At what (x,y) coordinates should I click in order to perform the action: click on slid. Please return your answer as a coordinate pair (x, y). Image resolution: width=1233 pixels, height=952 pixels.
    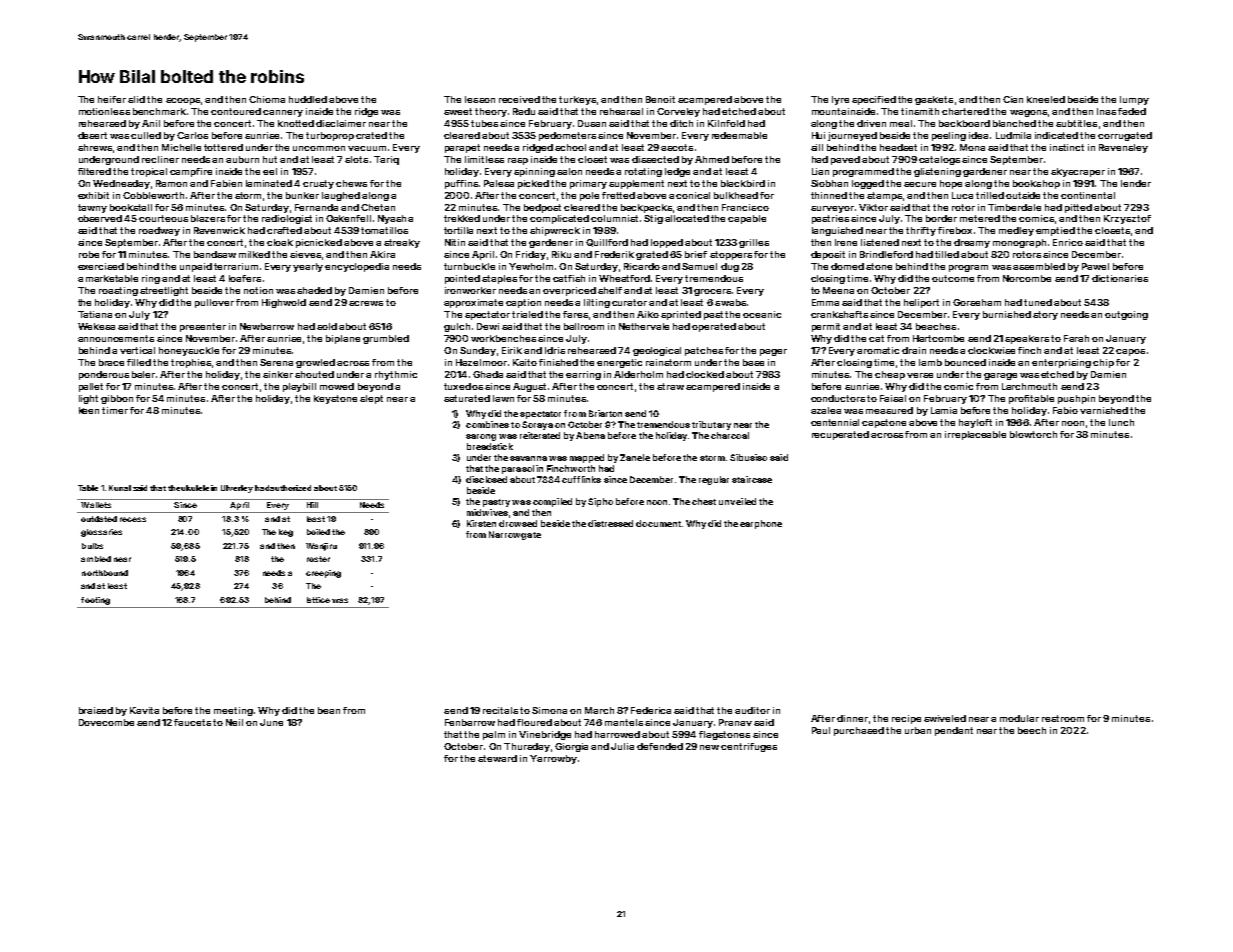
    Looking at the image, I should click on (136, 99).
